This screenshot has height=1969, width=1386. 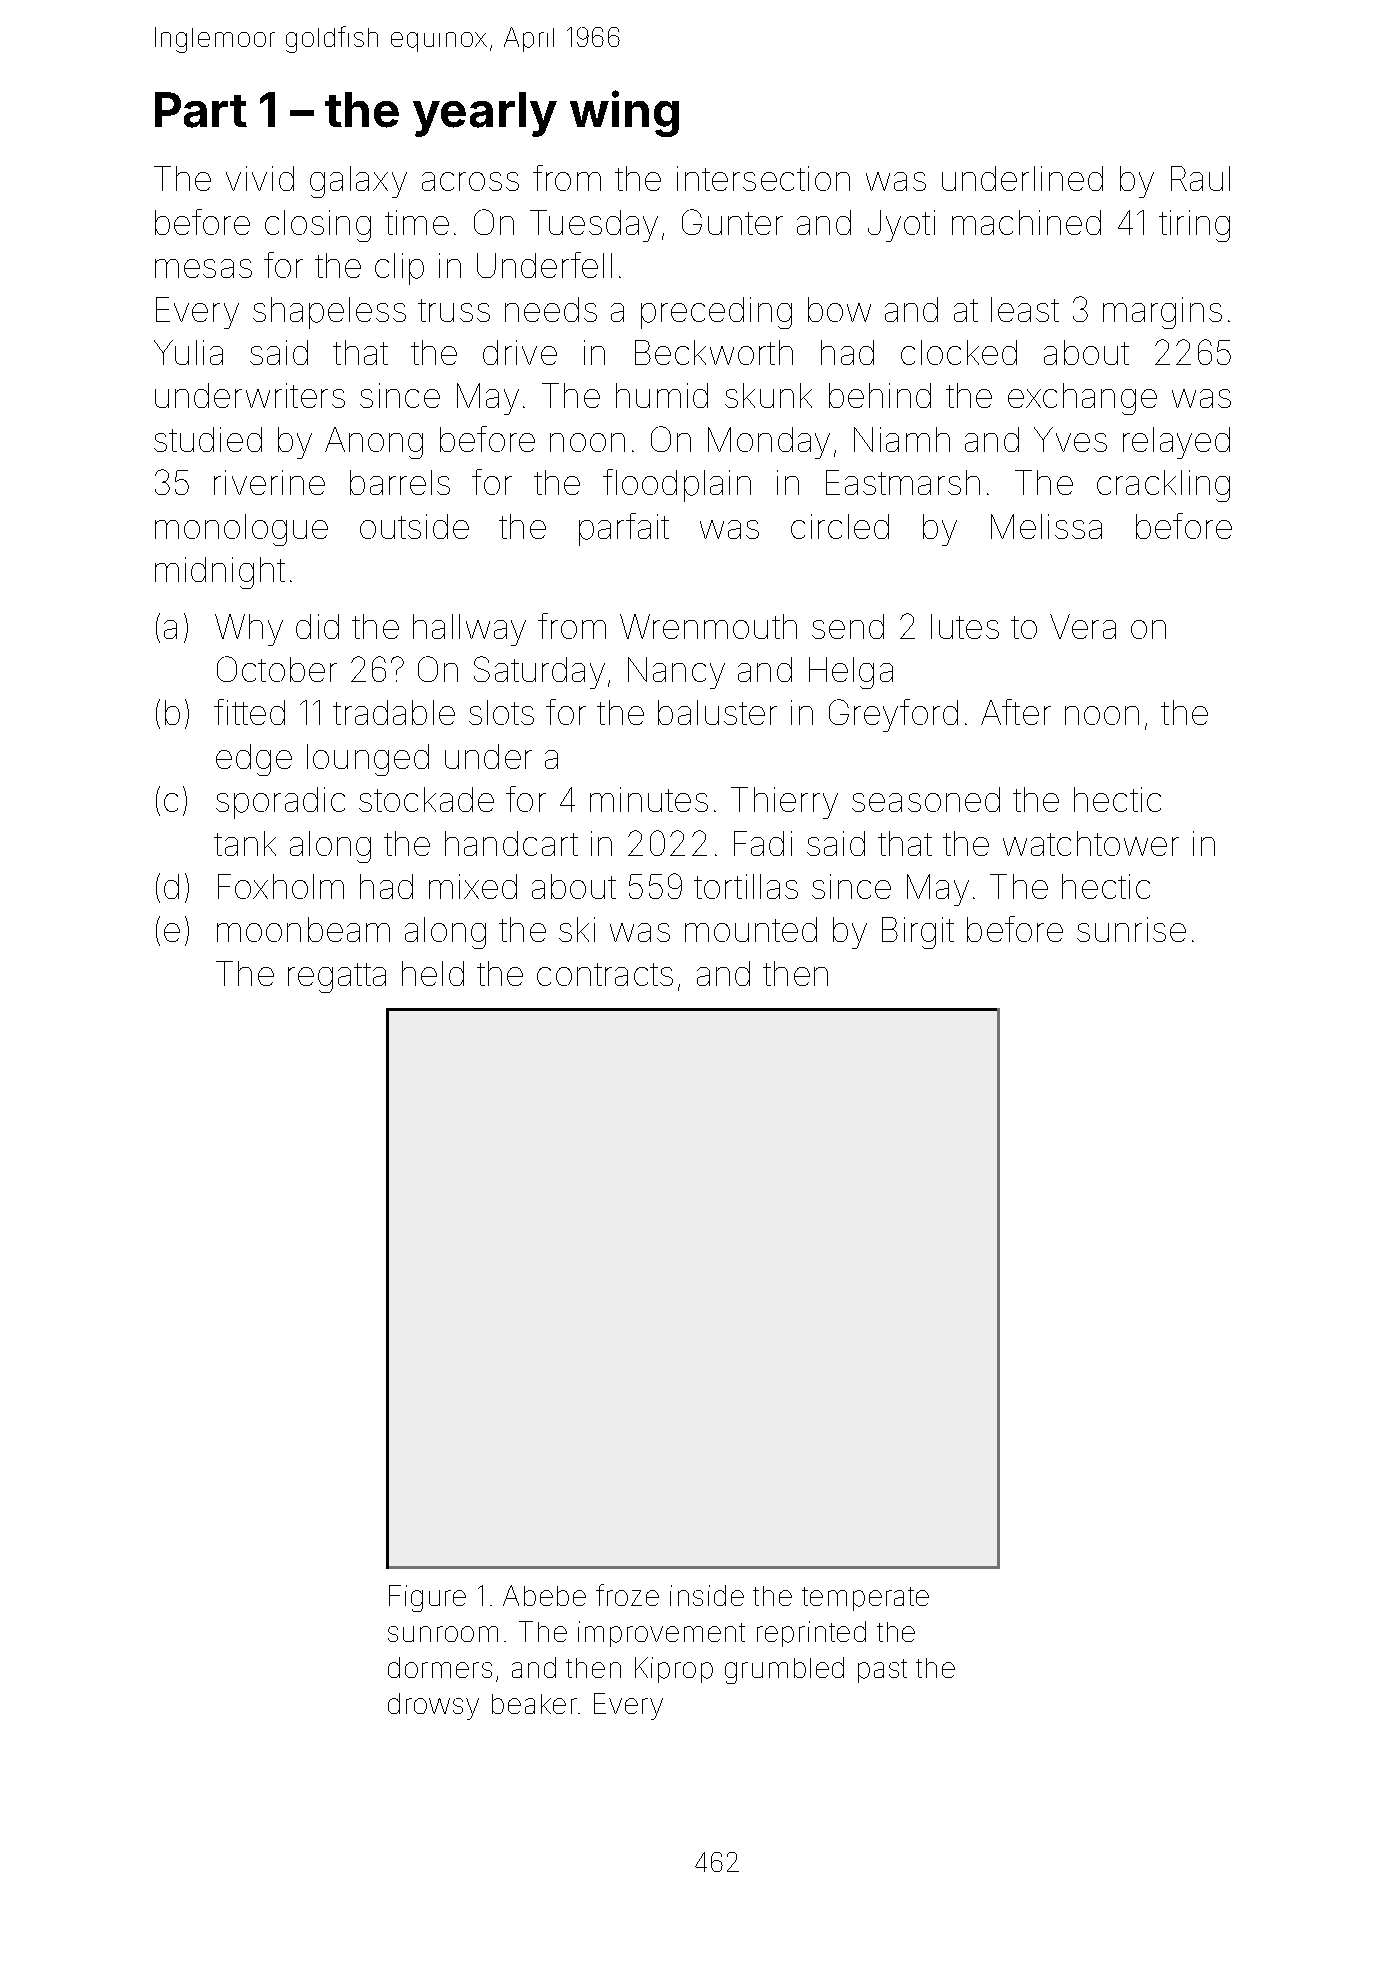 What do you see at coordinates (1162, 313) in the screenshot?
I see `margins` at bounding box center [1162, 313].
